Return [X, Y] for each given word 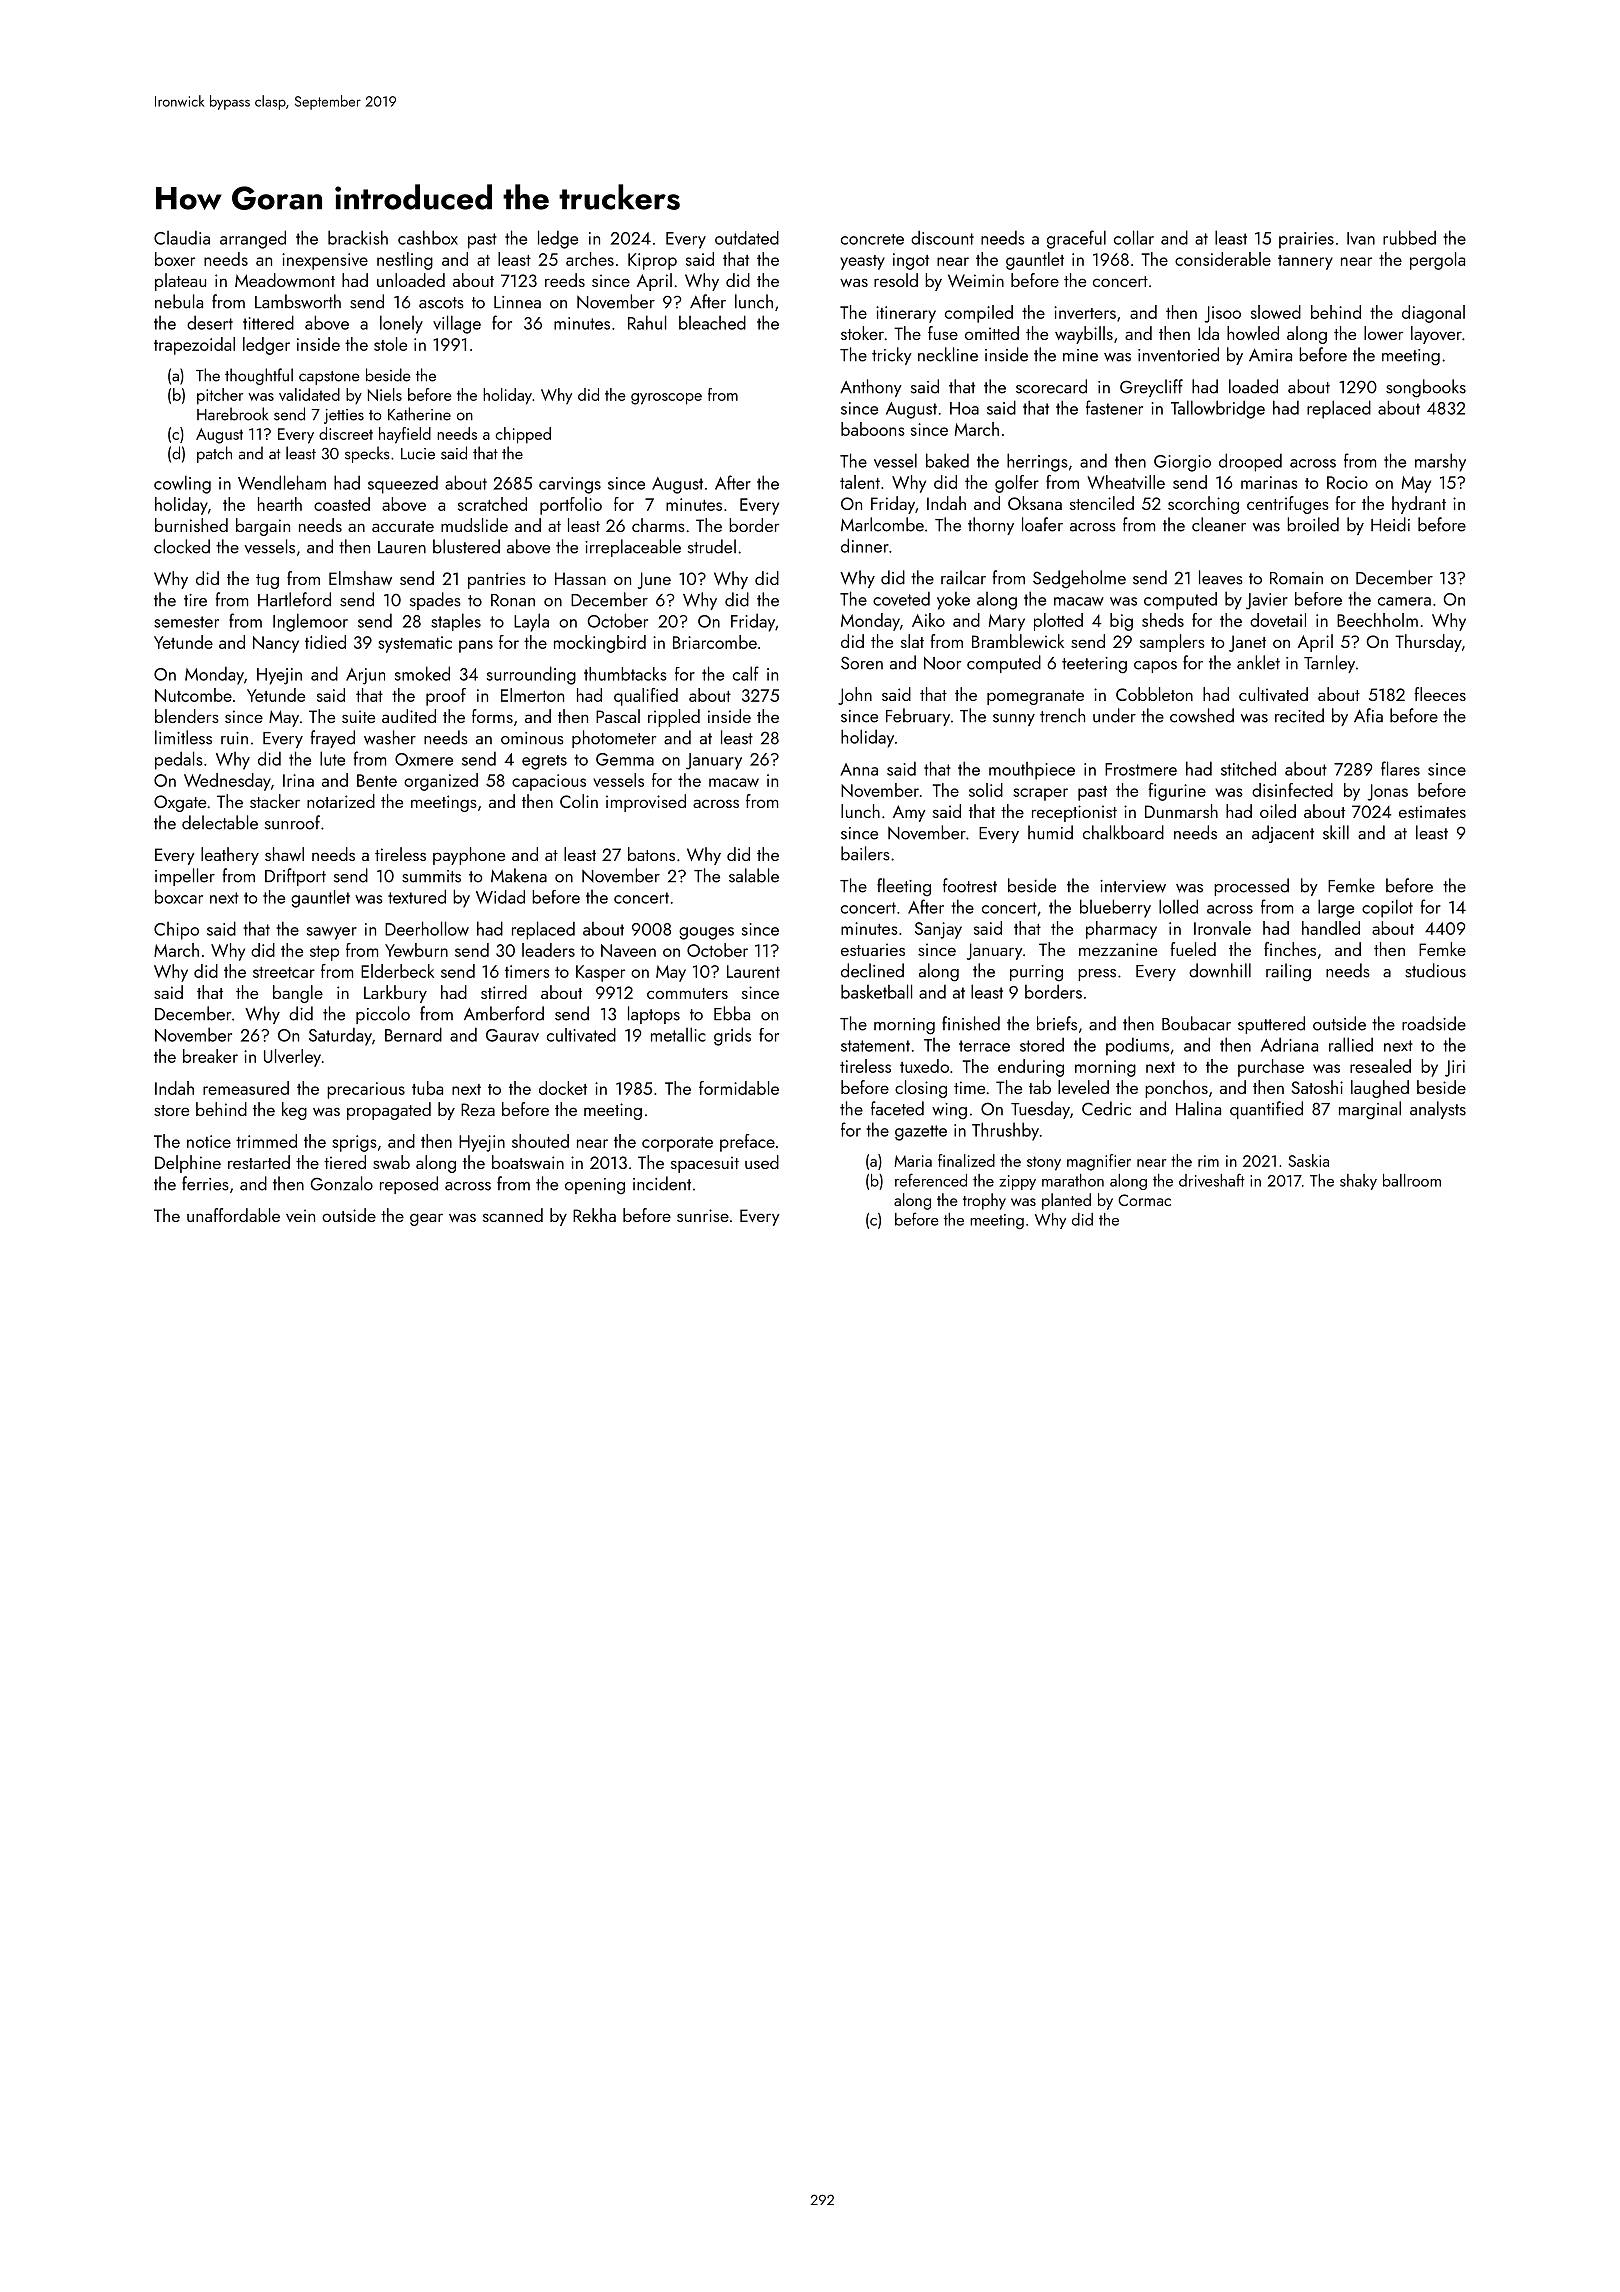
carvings [570, 485]
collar [1134, 237]
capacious [549, 782]
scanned [513, 1215]
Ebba [732, 1013]
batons [651, 854]
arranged [253, 239]
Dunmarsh [1181, 811]
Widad [500, 897]
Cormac [1144, 1200]
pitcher [220, 396]
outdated [747, 238]
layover [1436, 335]
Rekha [594, 1215]
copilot [1387, 908]
